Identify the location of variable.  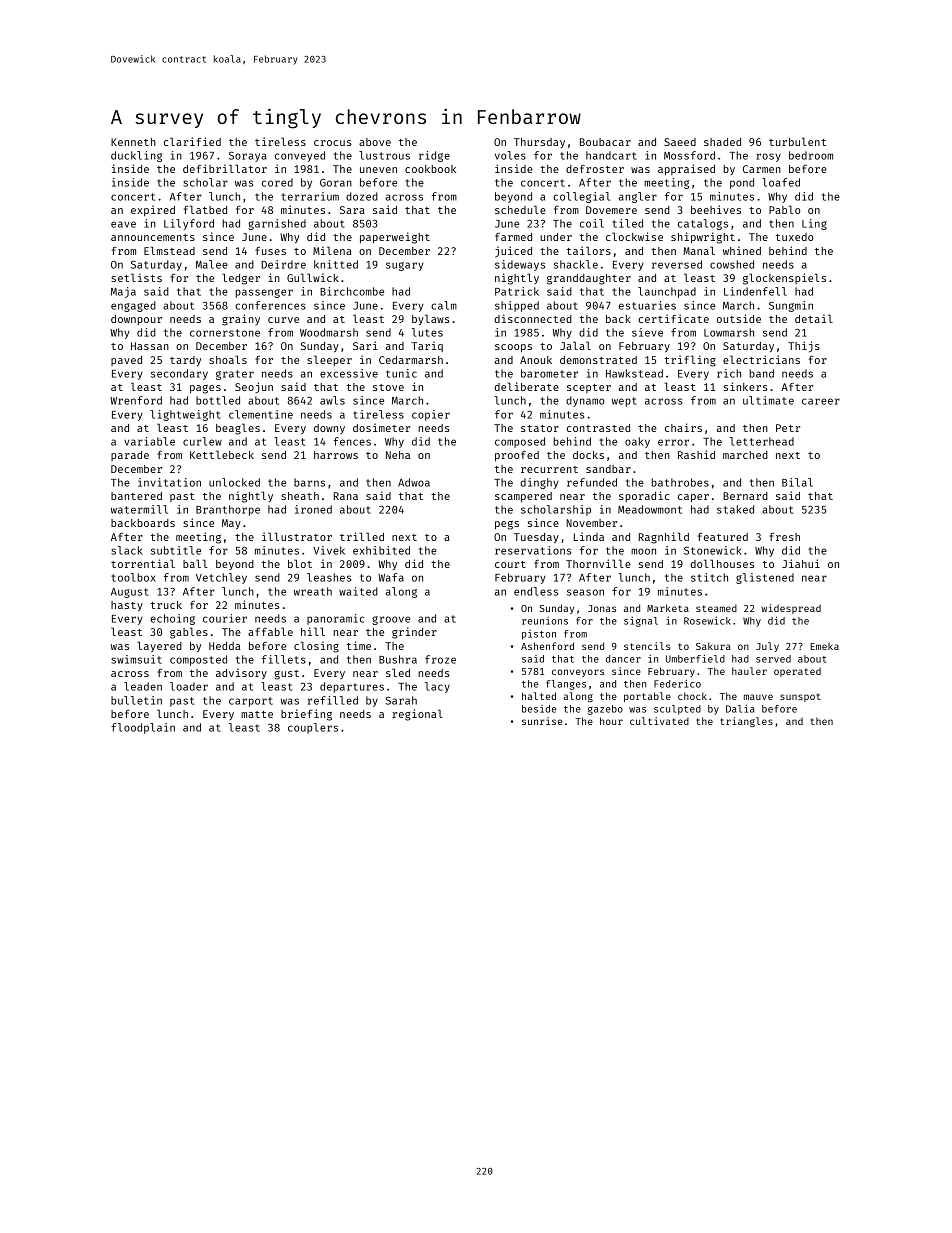
(149, 441).
